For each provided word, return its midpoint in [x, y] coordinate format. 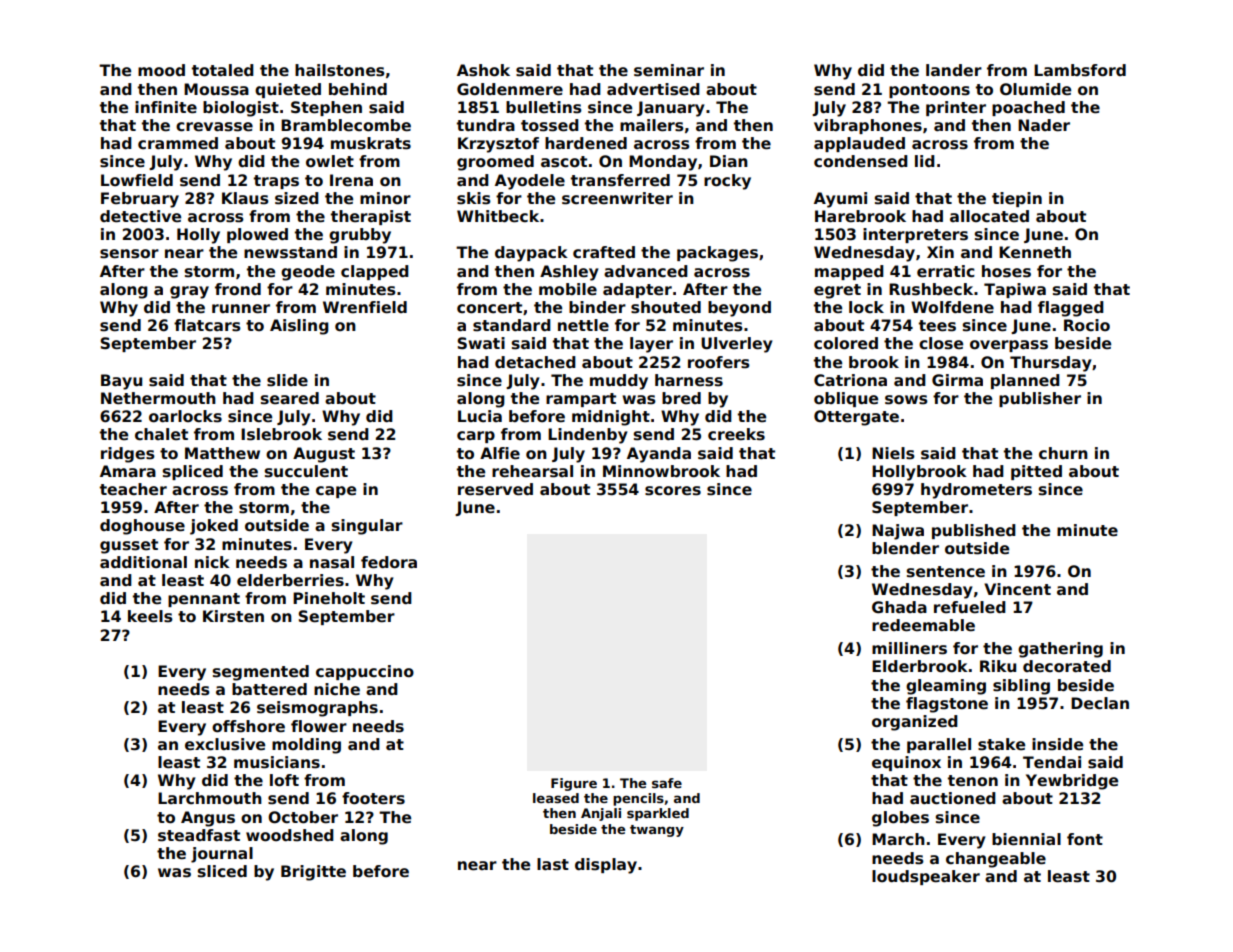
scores [673, 491]
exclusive [225, 744]
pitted [1036, 472]
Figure [574, 784]
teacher [133, 489]
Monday [663, 163]
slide [287, 380]
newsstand [290, 252]
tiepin [1017, 199]
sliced [222, 871]
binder [597, 307]
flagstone [947, 705]
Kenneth [1035, 252]
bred [681, 398]
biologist [241, 109]
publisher [1040, 399]
